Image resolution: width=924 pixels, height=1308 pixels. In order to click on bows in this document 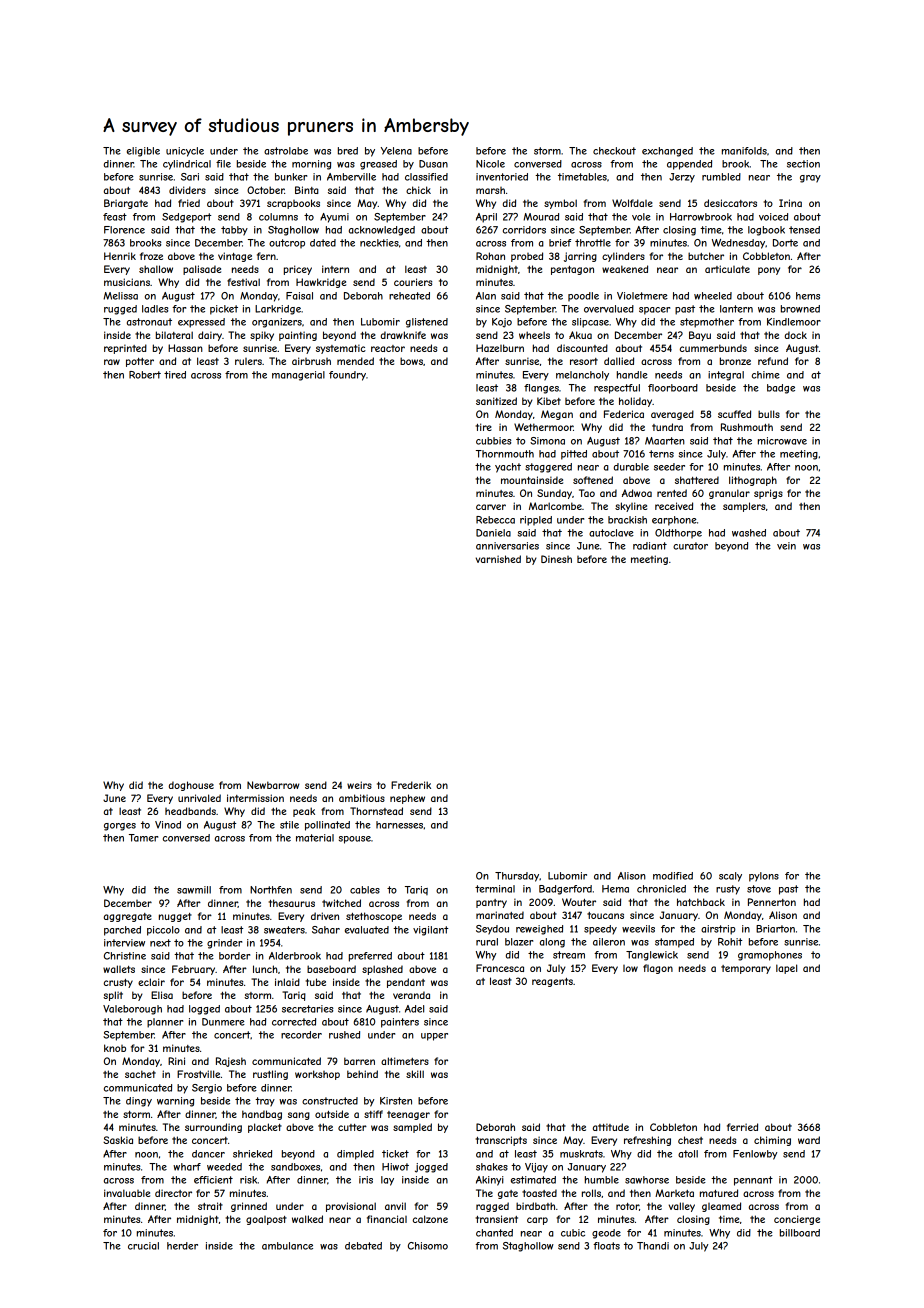, I will do `click(411, 361)`.
